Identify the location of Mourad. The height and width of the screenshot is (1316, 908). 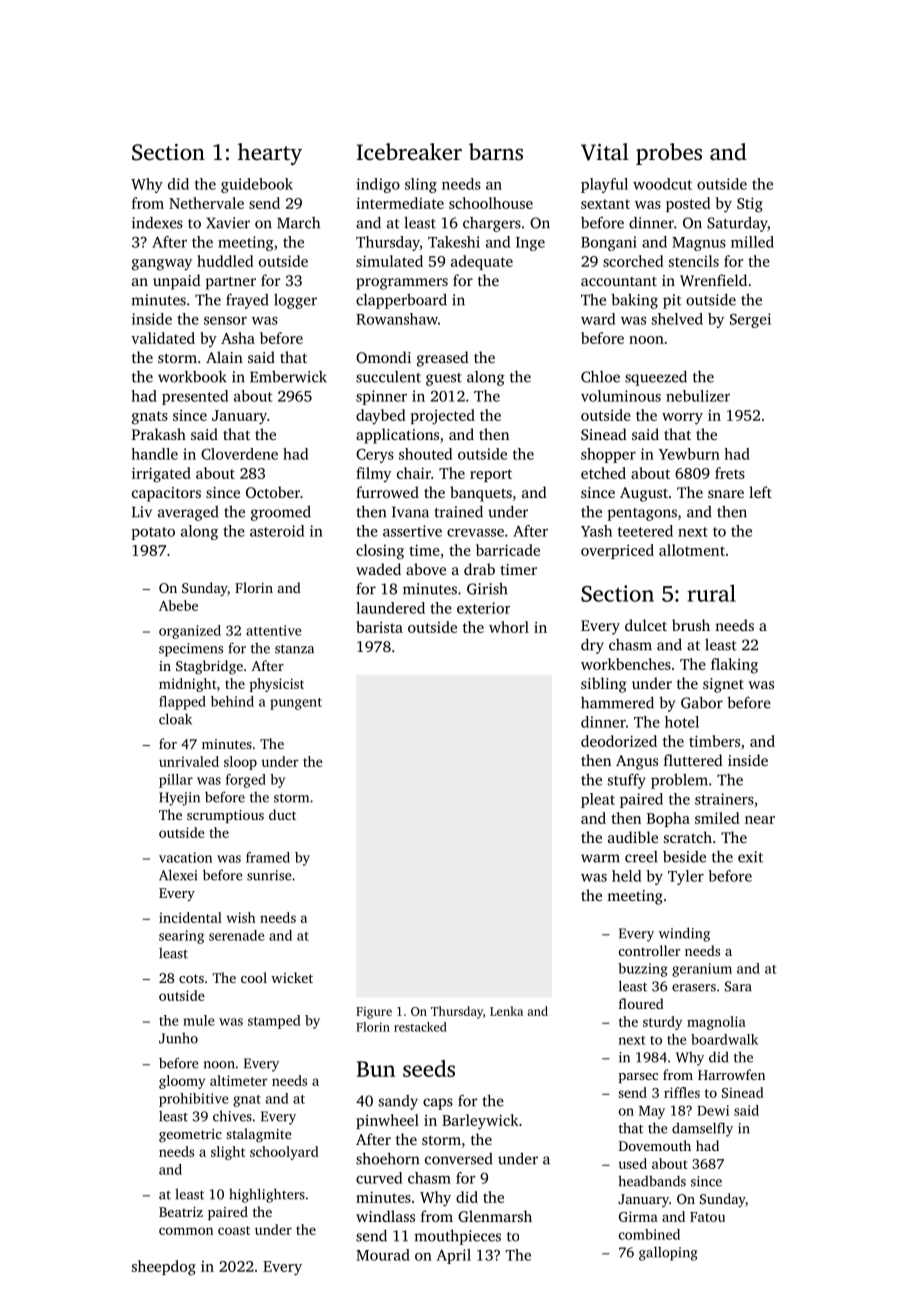
(383, 1255).
